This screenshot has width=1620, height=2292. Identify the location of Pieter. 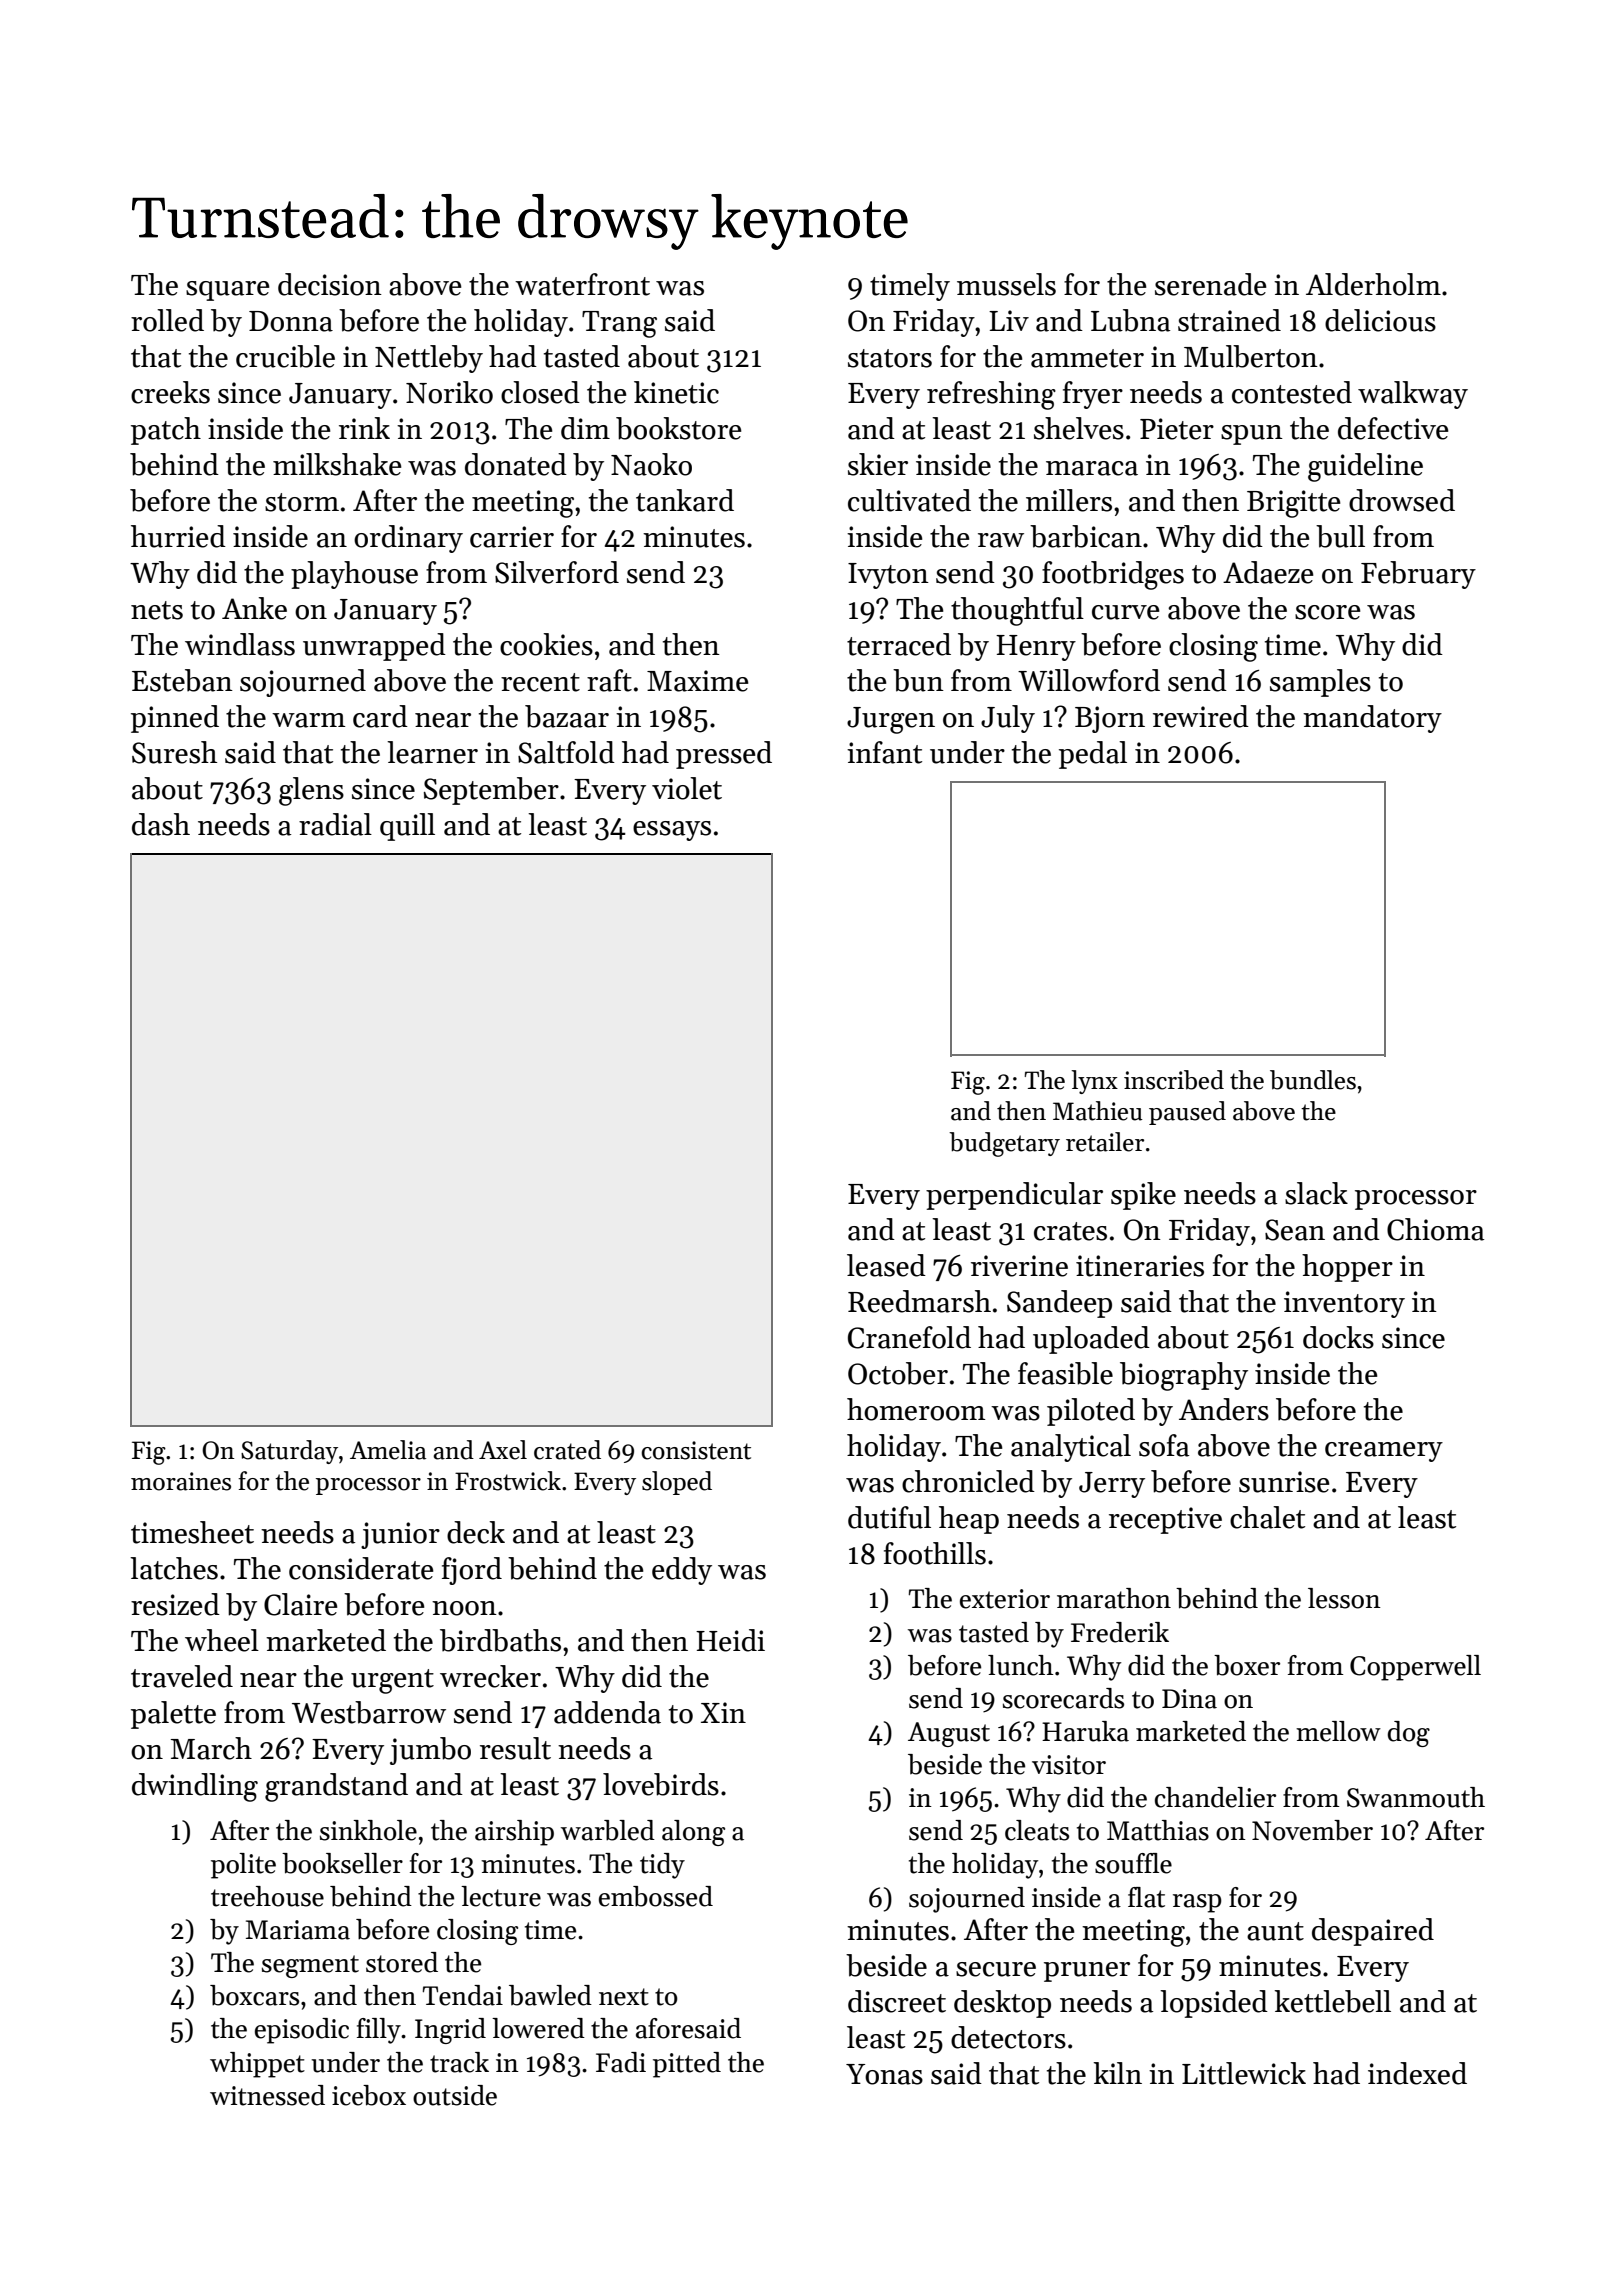
(1177, 429).
